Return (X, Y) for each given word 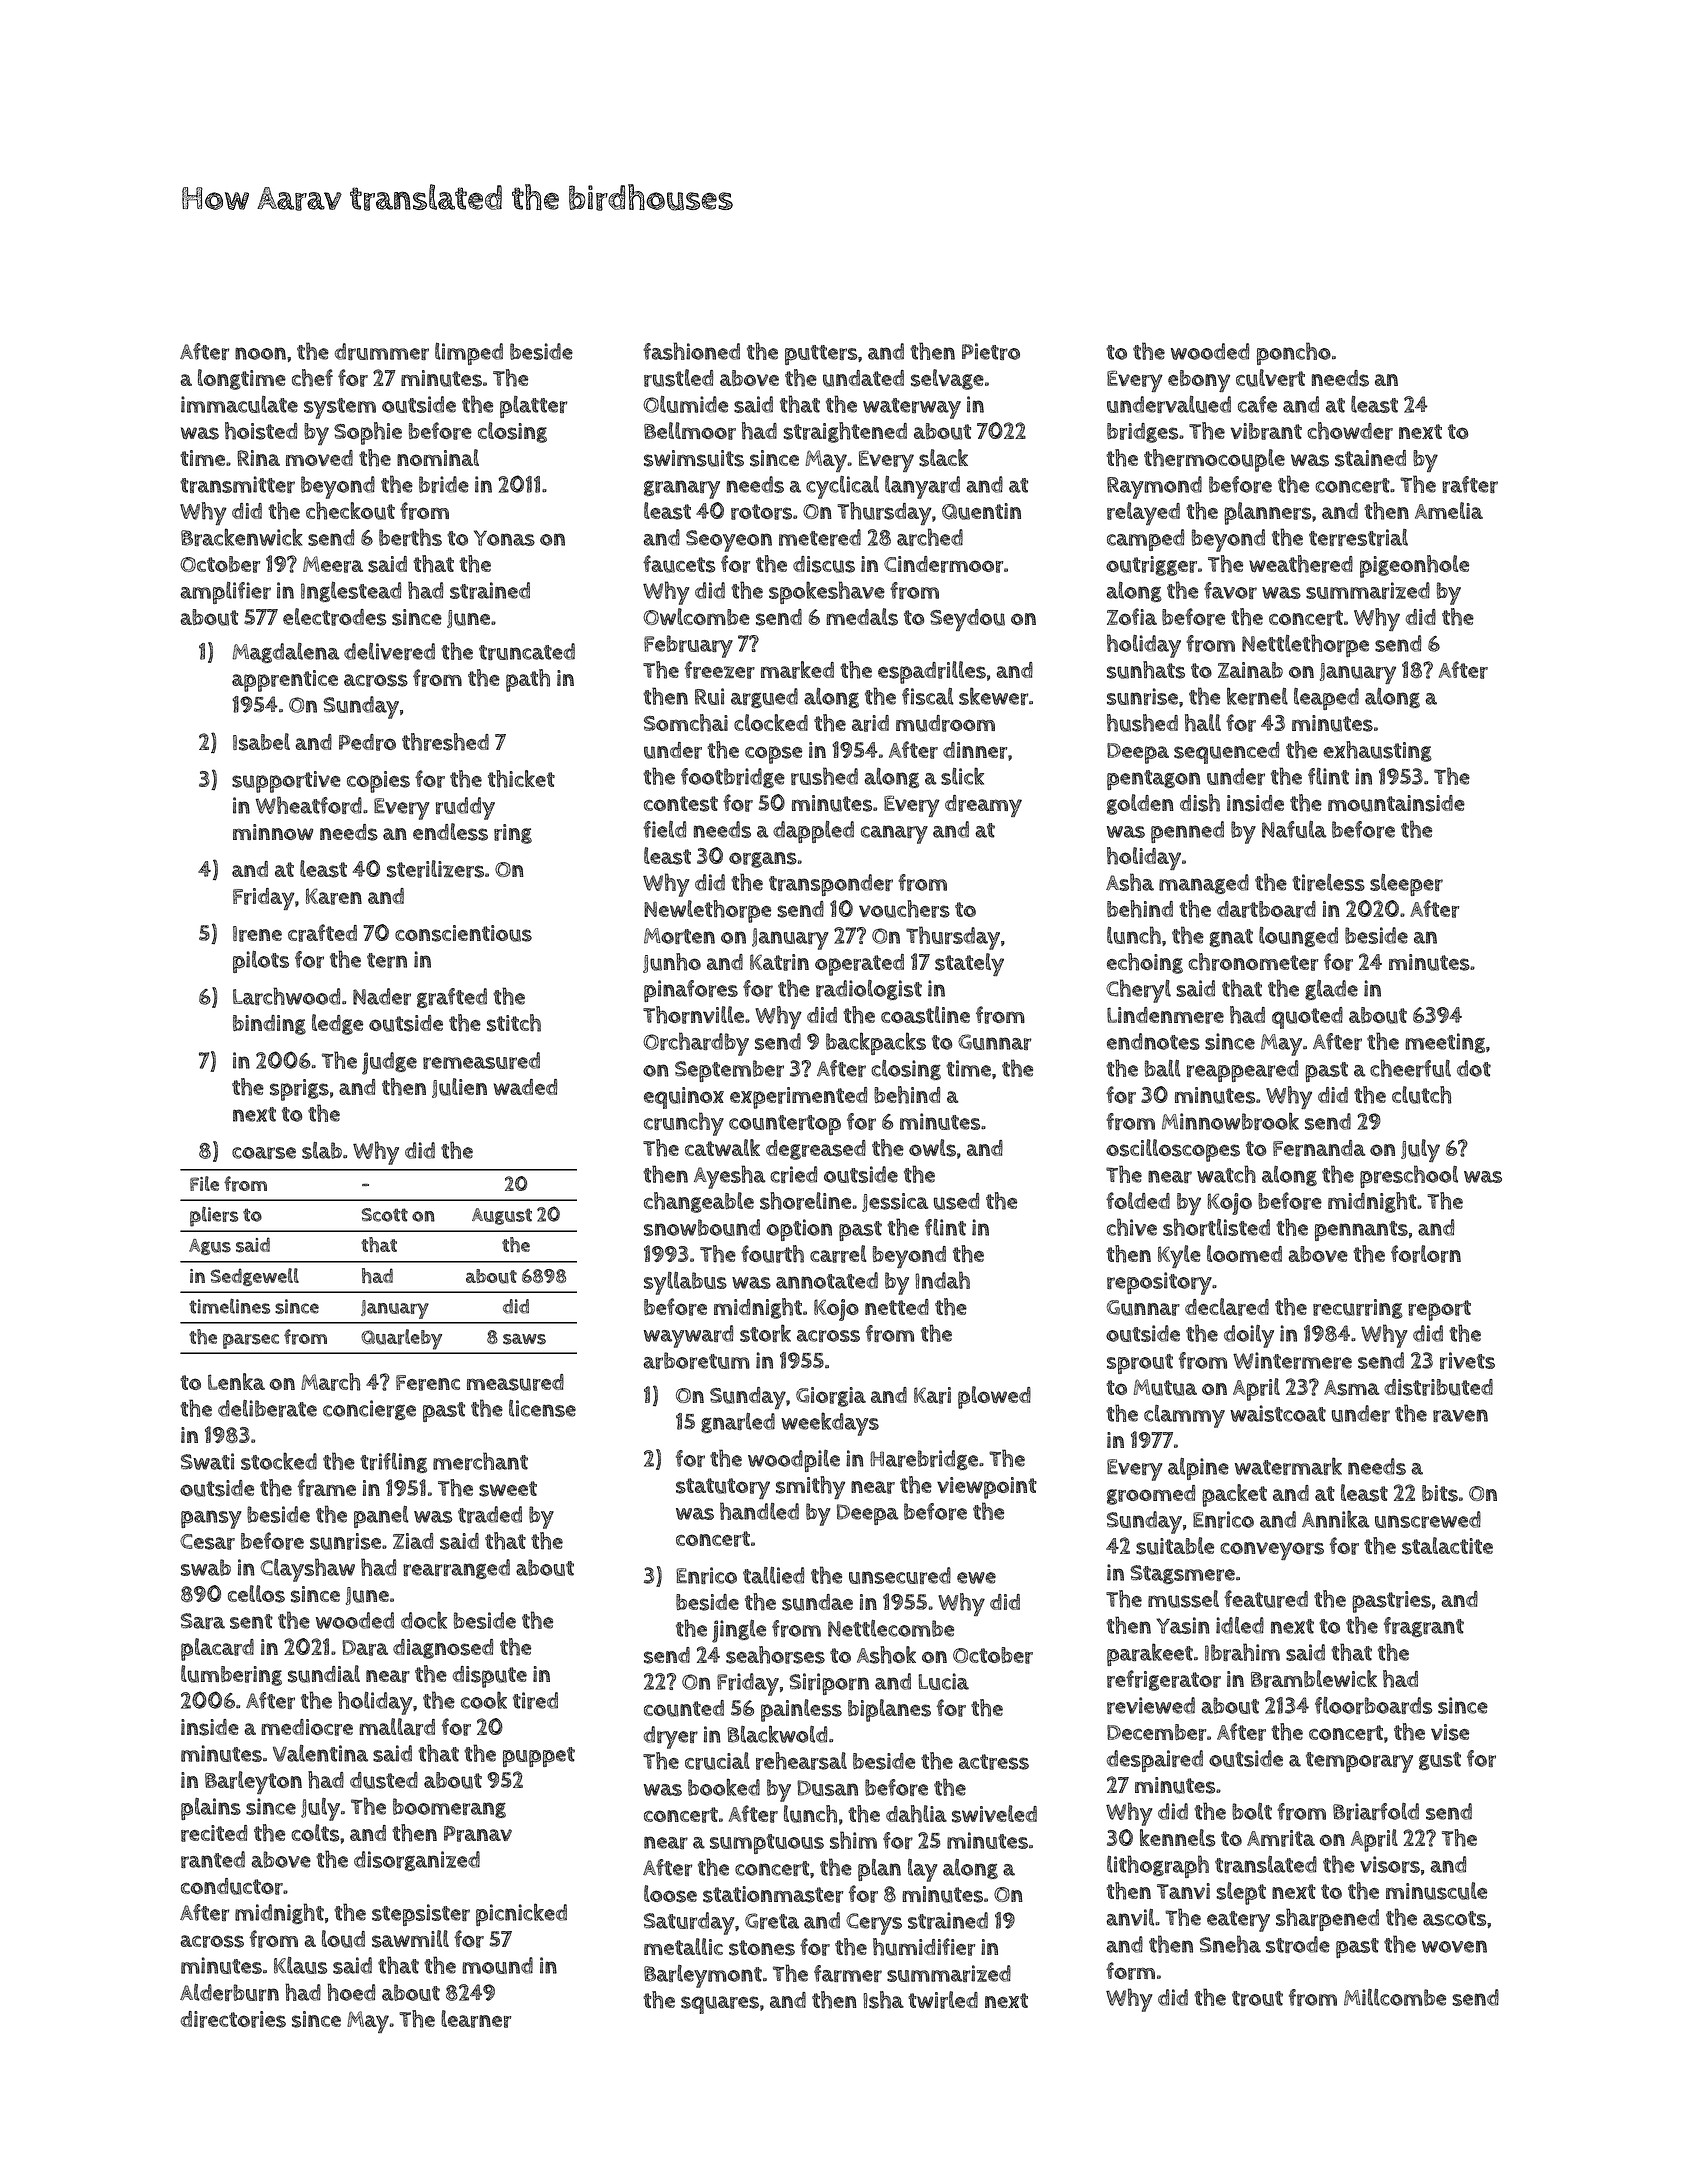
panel (381, 1517)
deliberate (267, 1408)
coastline (925, 1015)
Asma (1352, 1388)
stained (1370, 458)
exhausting (1377, 751)
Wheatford (308, 805)
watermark (1288, 1466)
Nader (382, 996)
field (664, 829)
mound (497, 1965)
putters (821, 355)
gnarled (738, 1423)
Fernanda (1319, 1148)
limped (469, 354)
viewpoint (987, 1488)
